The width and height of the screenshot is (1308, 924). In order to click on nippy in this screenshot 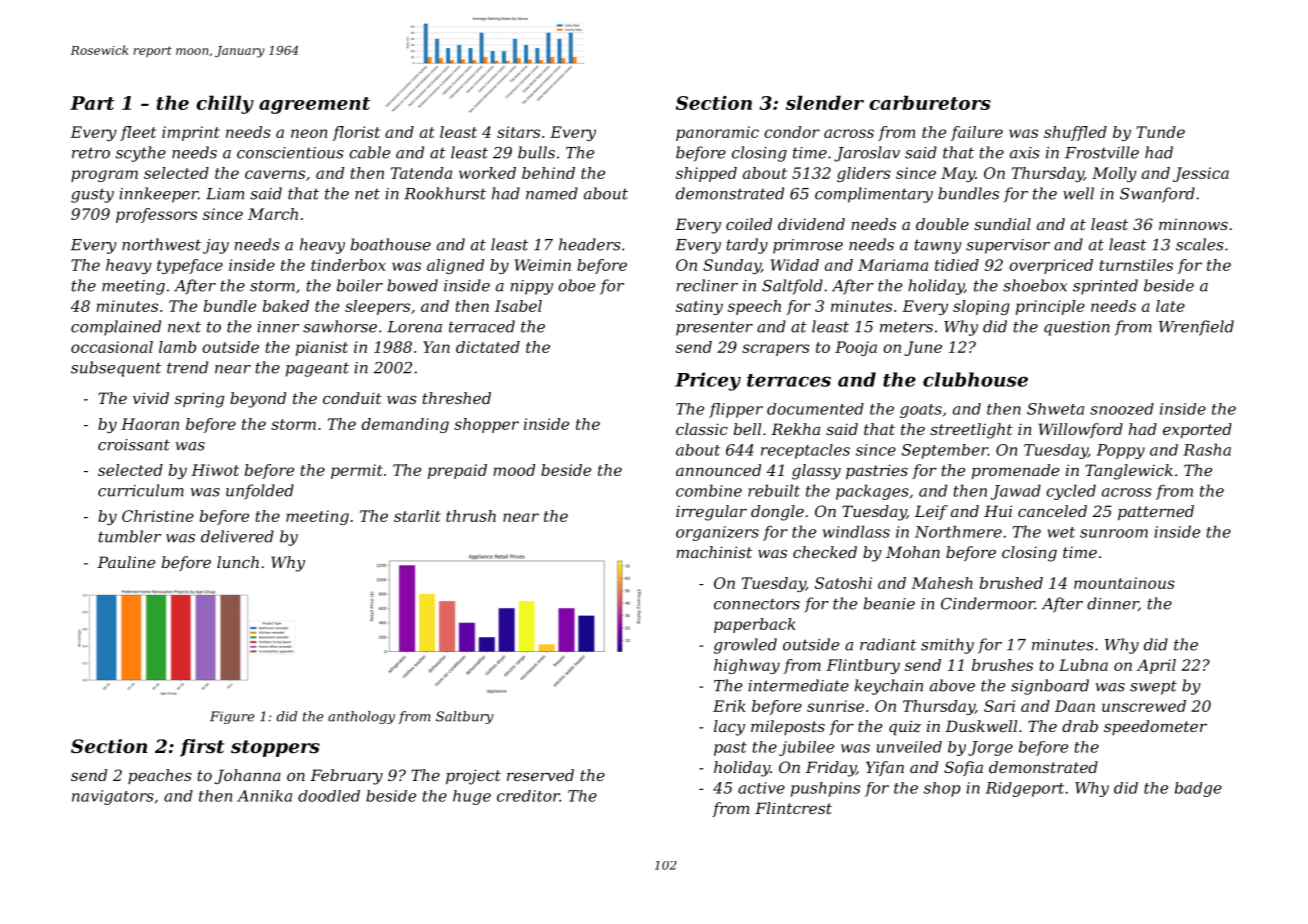, I will do `click(531, 287)`.
